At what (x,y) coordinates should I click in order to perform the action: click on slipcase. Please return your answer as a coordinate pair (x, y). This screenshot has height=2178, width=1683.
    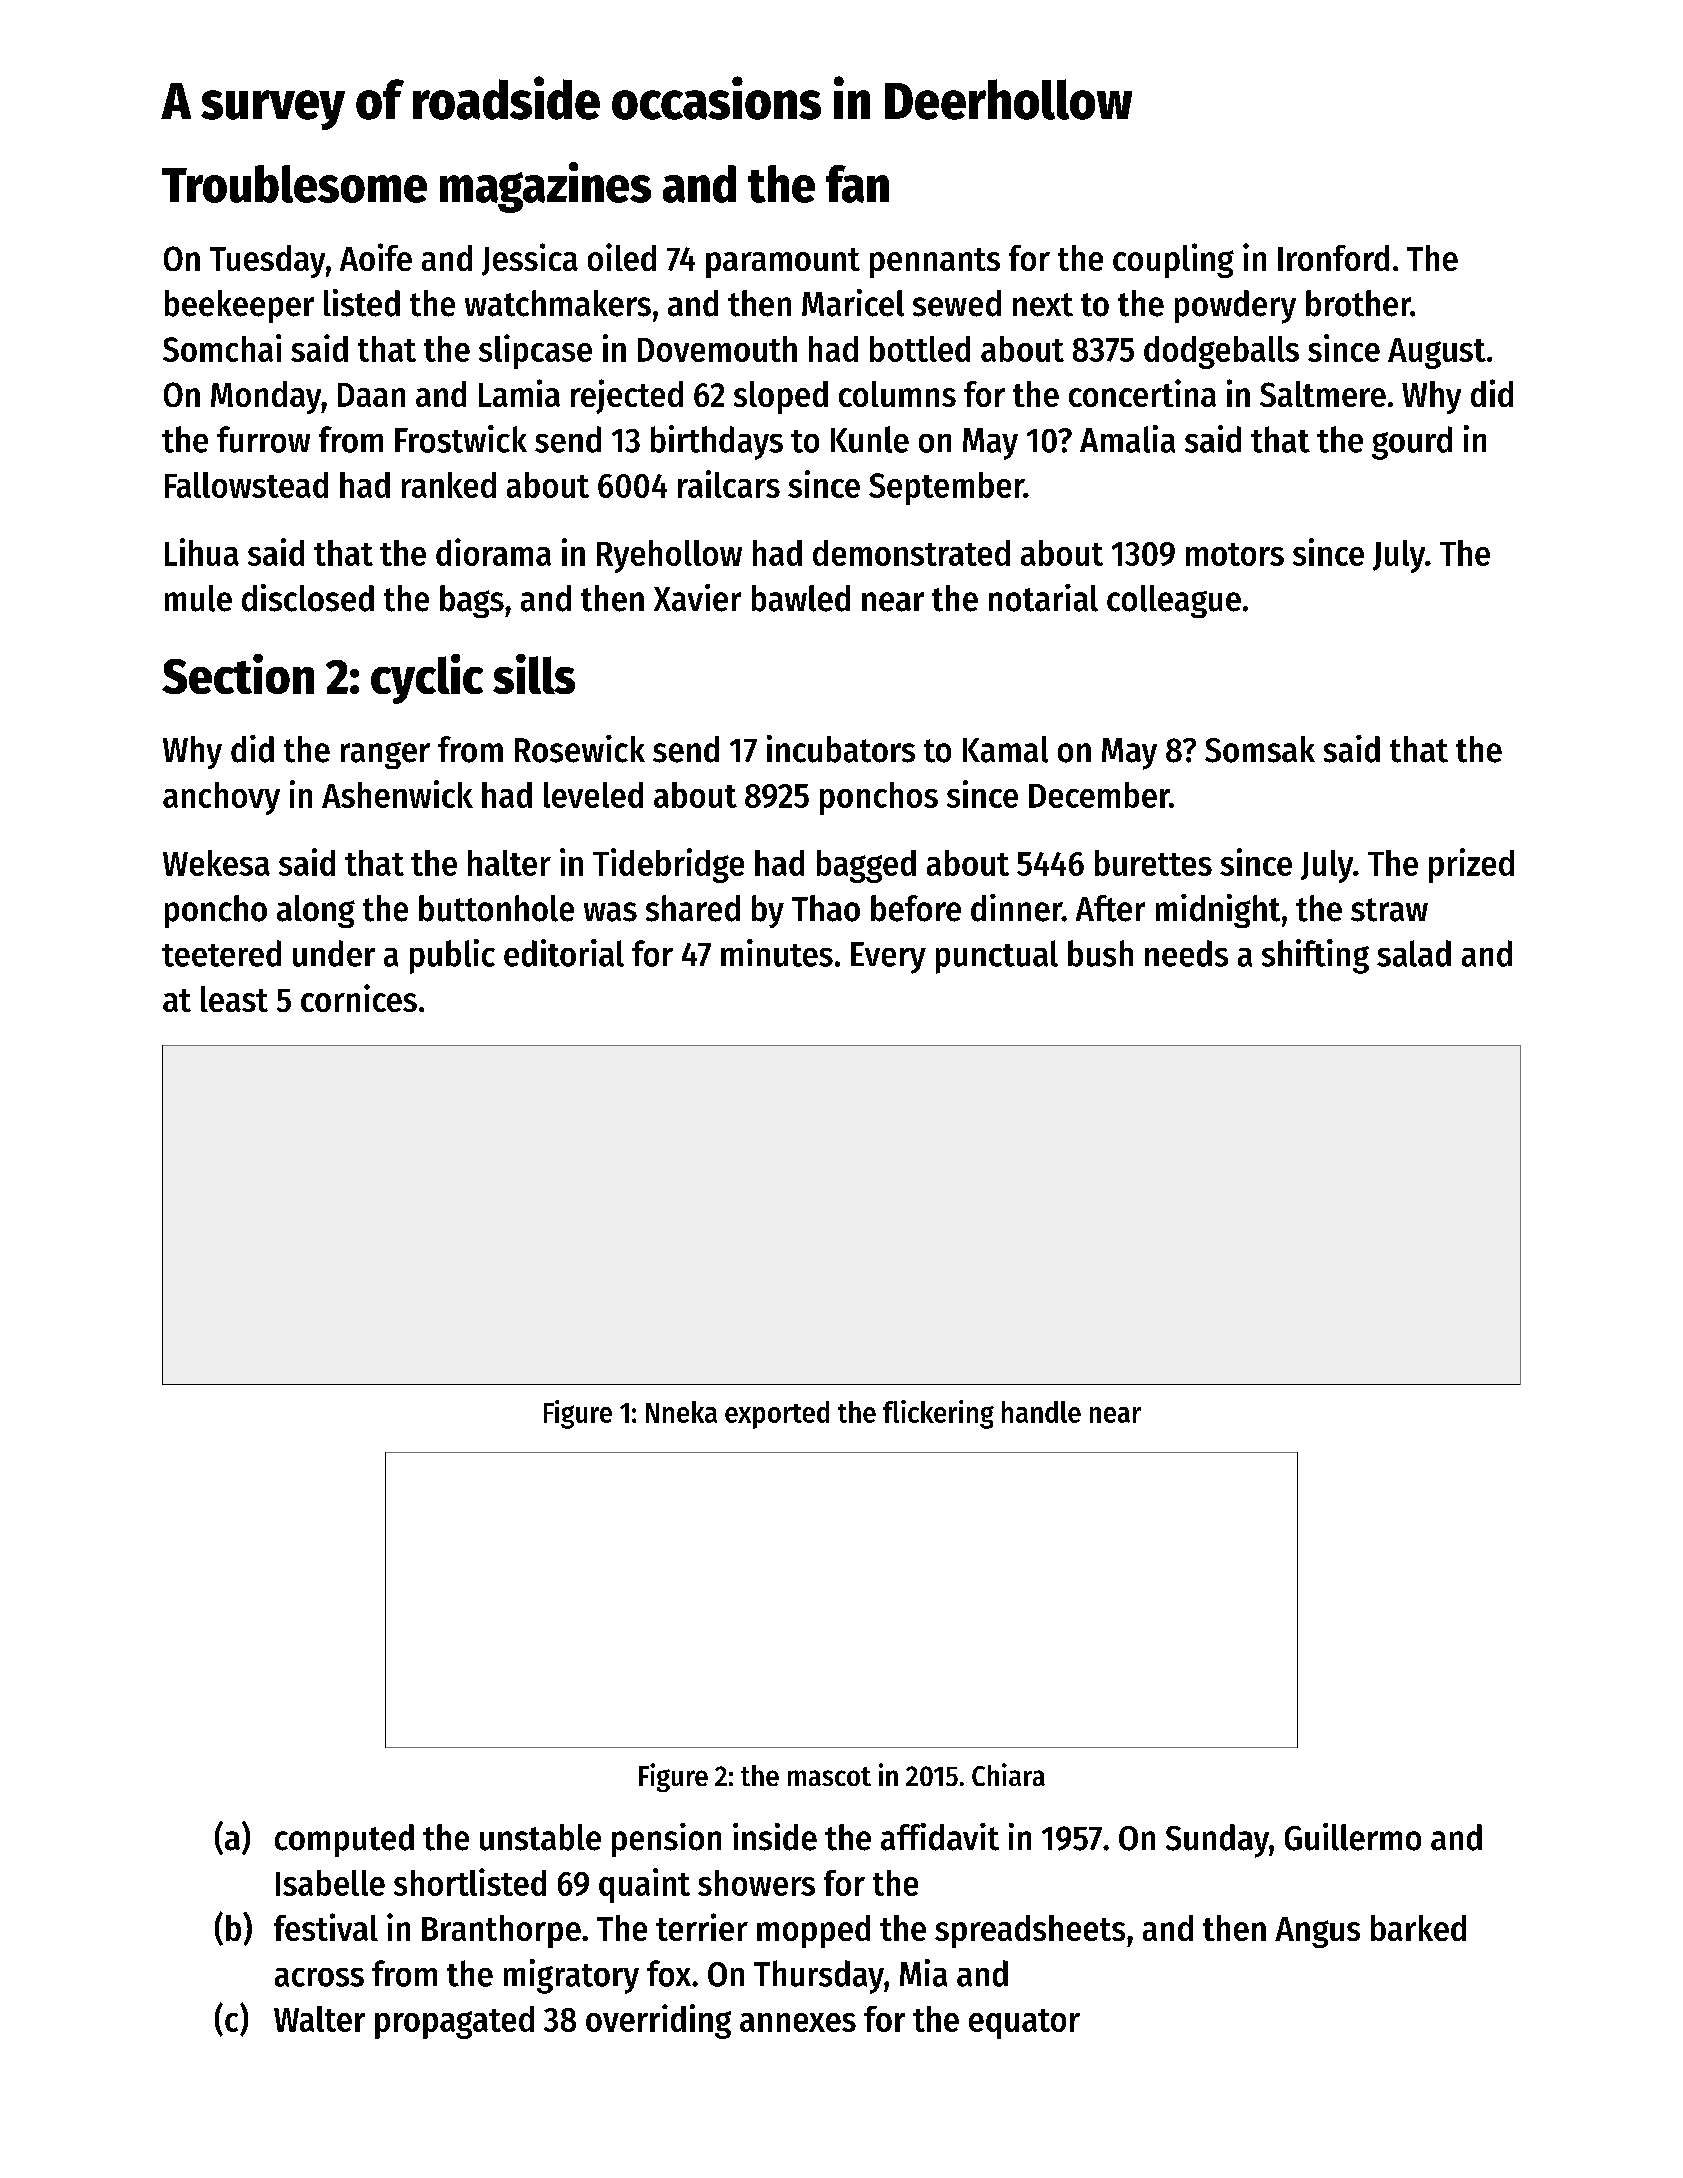
    Looking at the image, I should click on (535, 351).
